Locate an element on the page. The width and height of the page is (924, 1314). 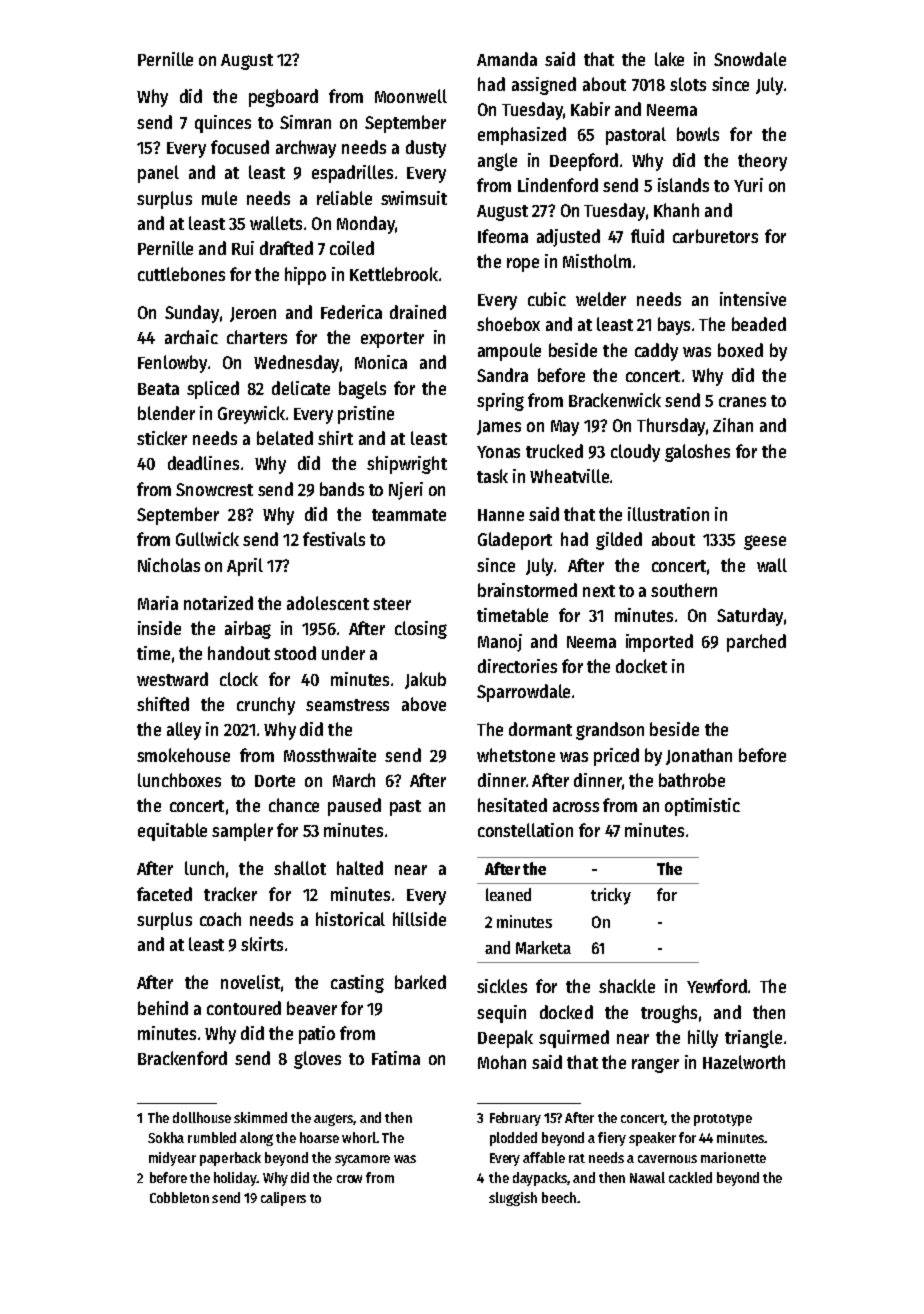
emphasized is located at coordinates (522, 136).
